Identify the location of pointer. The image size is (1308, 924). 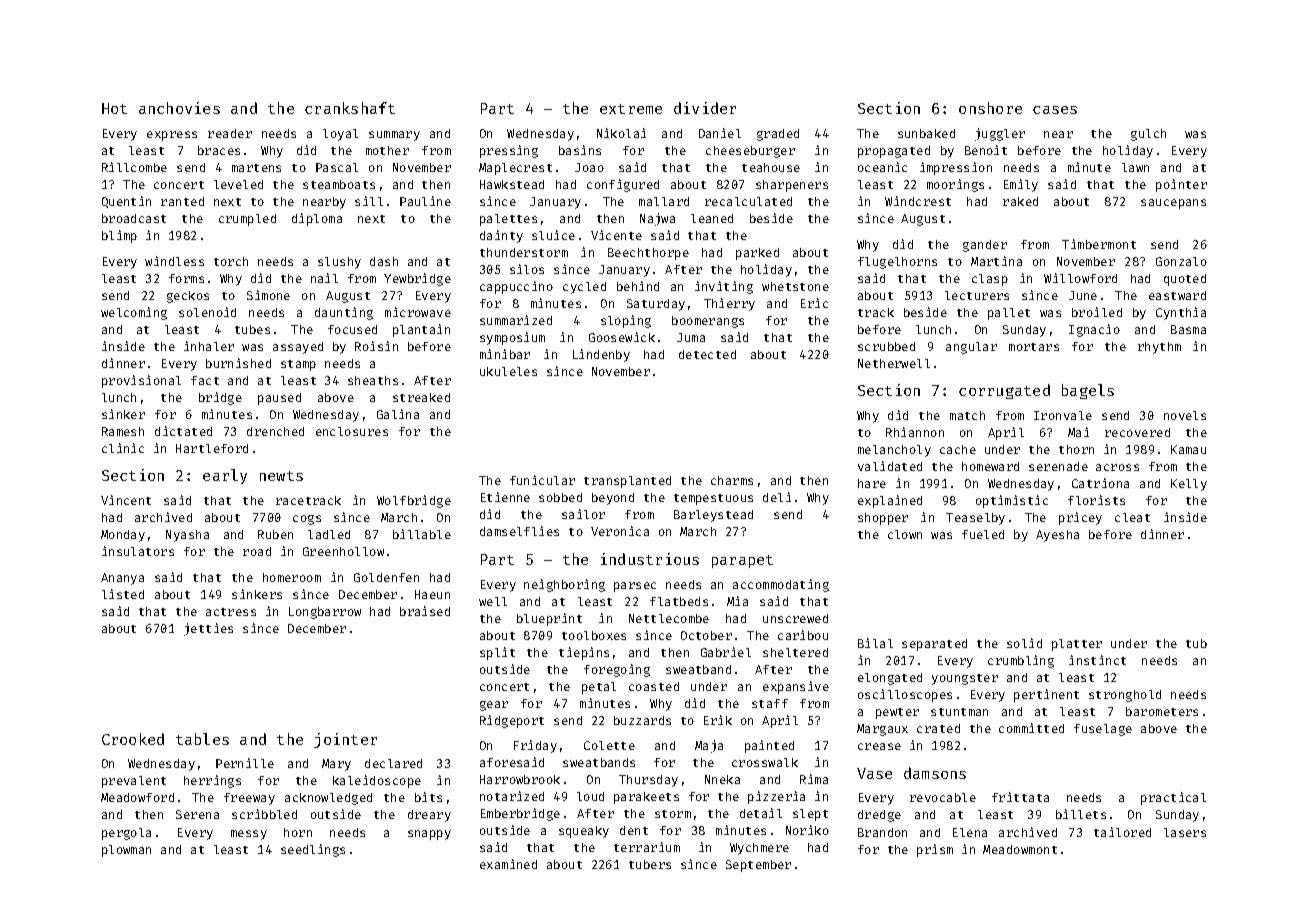
(1181, 185).
